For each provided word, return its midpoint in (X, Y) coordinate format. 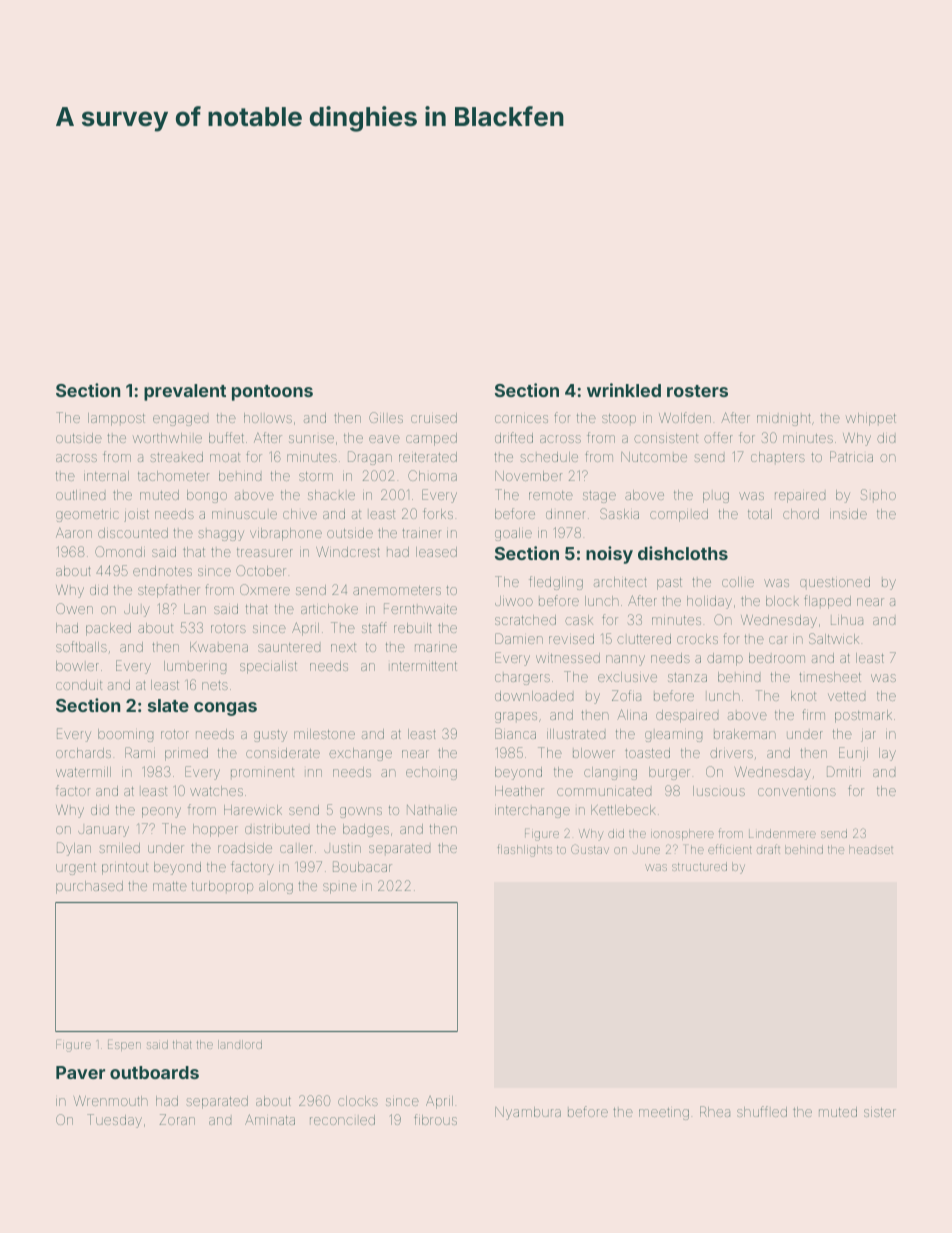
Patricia (851, 456)
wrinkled (624, 390)
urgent (76, 869)
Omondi (120, 551)
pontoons (272, 393)
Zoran (177, 1119)
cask (579, 620)
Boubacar (362, 866)
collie (738, 582)
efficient (730, 849)
